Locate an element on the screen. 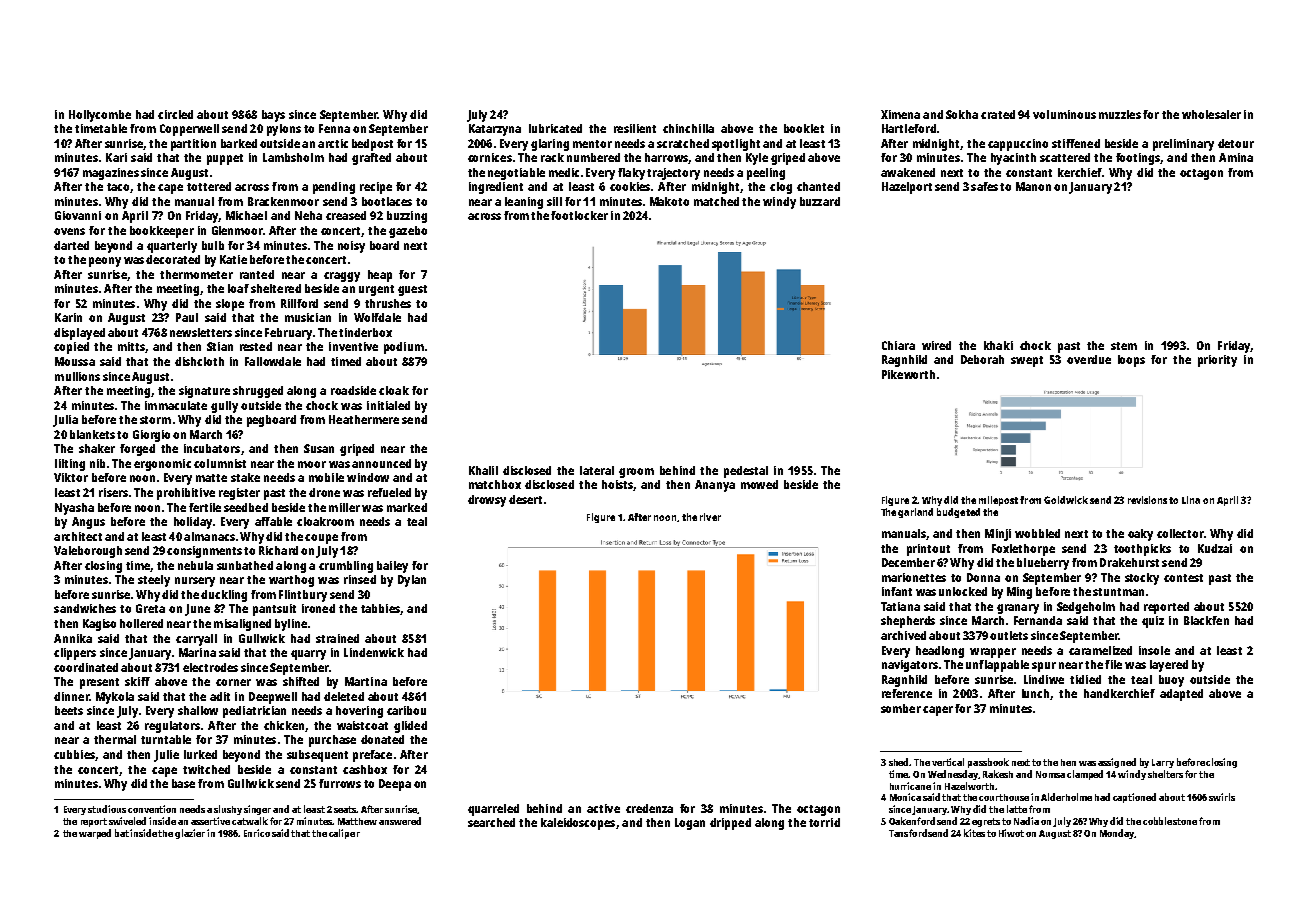  crated is located at coordinates (998, 114).
